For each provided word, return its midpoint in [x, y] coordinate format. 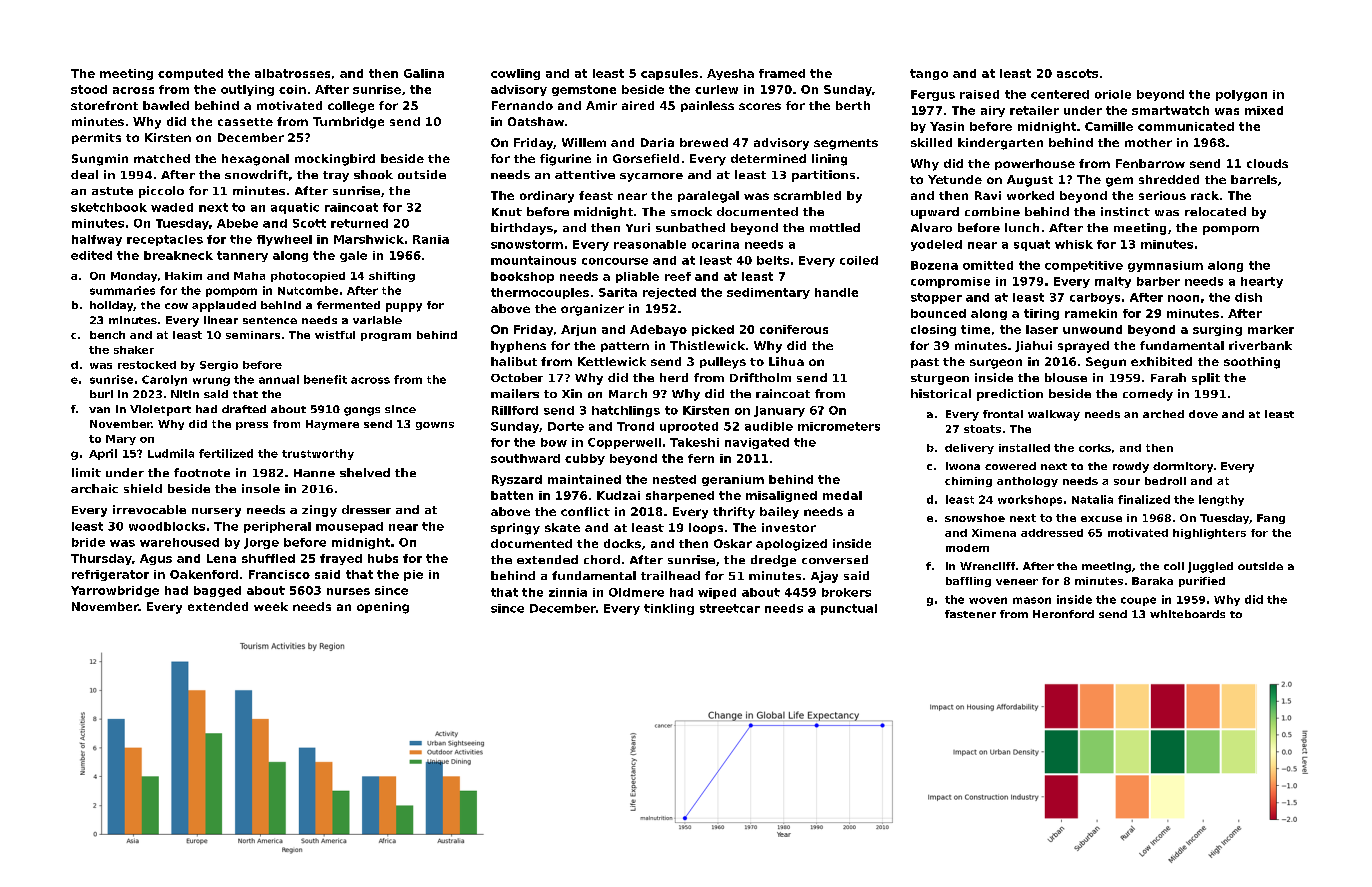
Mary [121, 440]
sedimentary [768, 293]
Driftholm [760, 377]
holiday [111, 306]
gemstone [584, 90]
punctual [849, 609]
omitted [988, 265]
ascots [1077, 73]
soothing [1252, 363]
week [271, 606]
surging [1217, 330]
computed [190, 74]
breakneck [178, 255]
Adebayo [658, 330]
